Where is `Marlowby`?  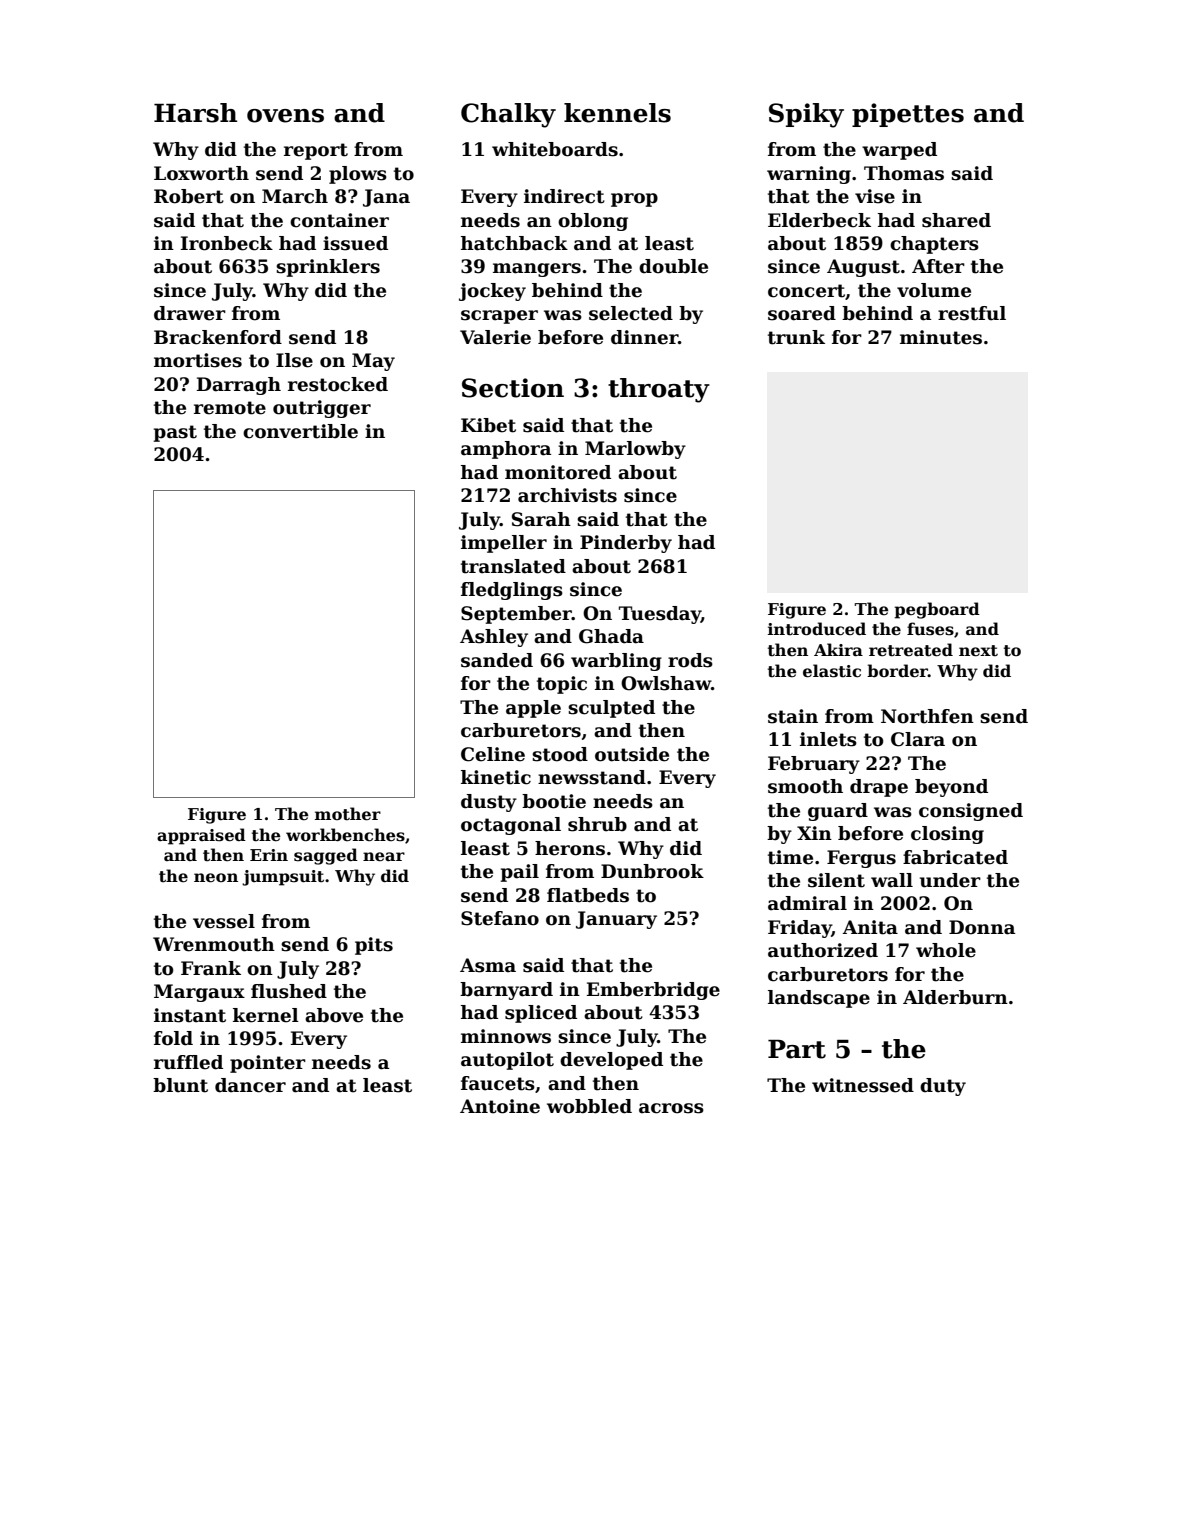
Marlowby is located at coordinates (635, 450).
